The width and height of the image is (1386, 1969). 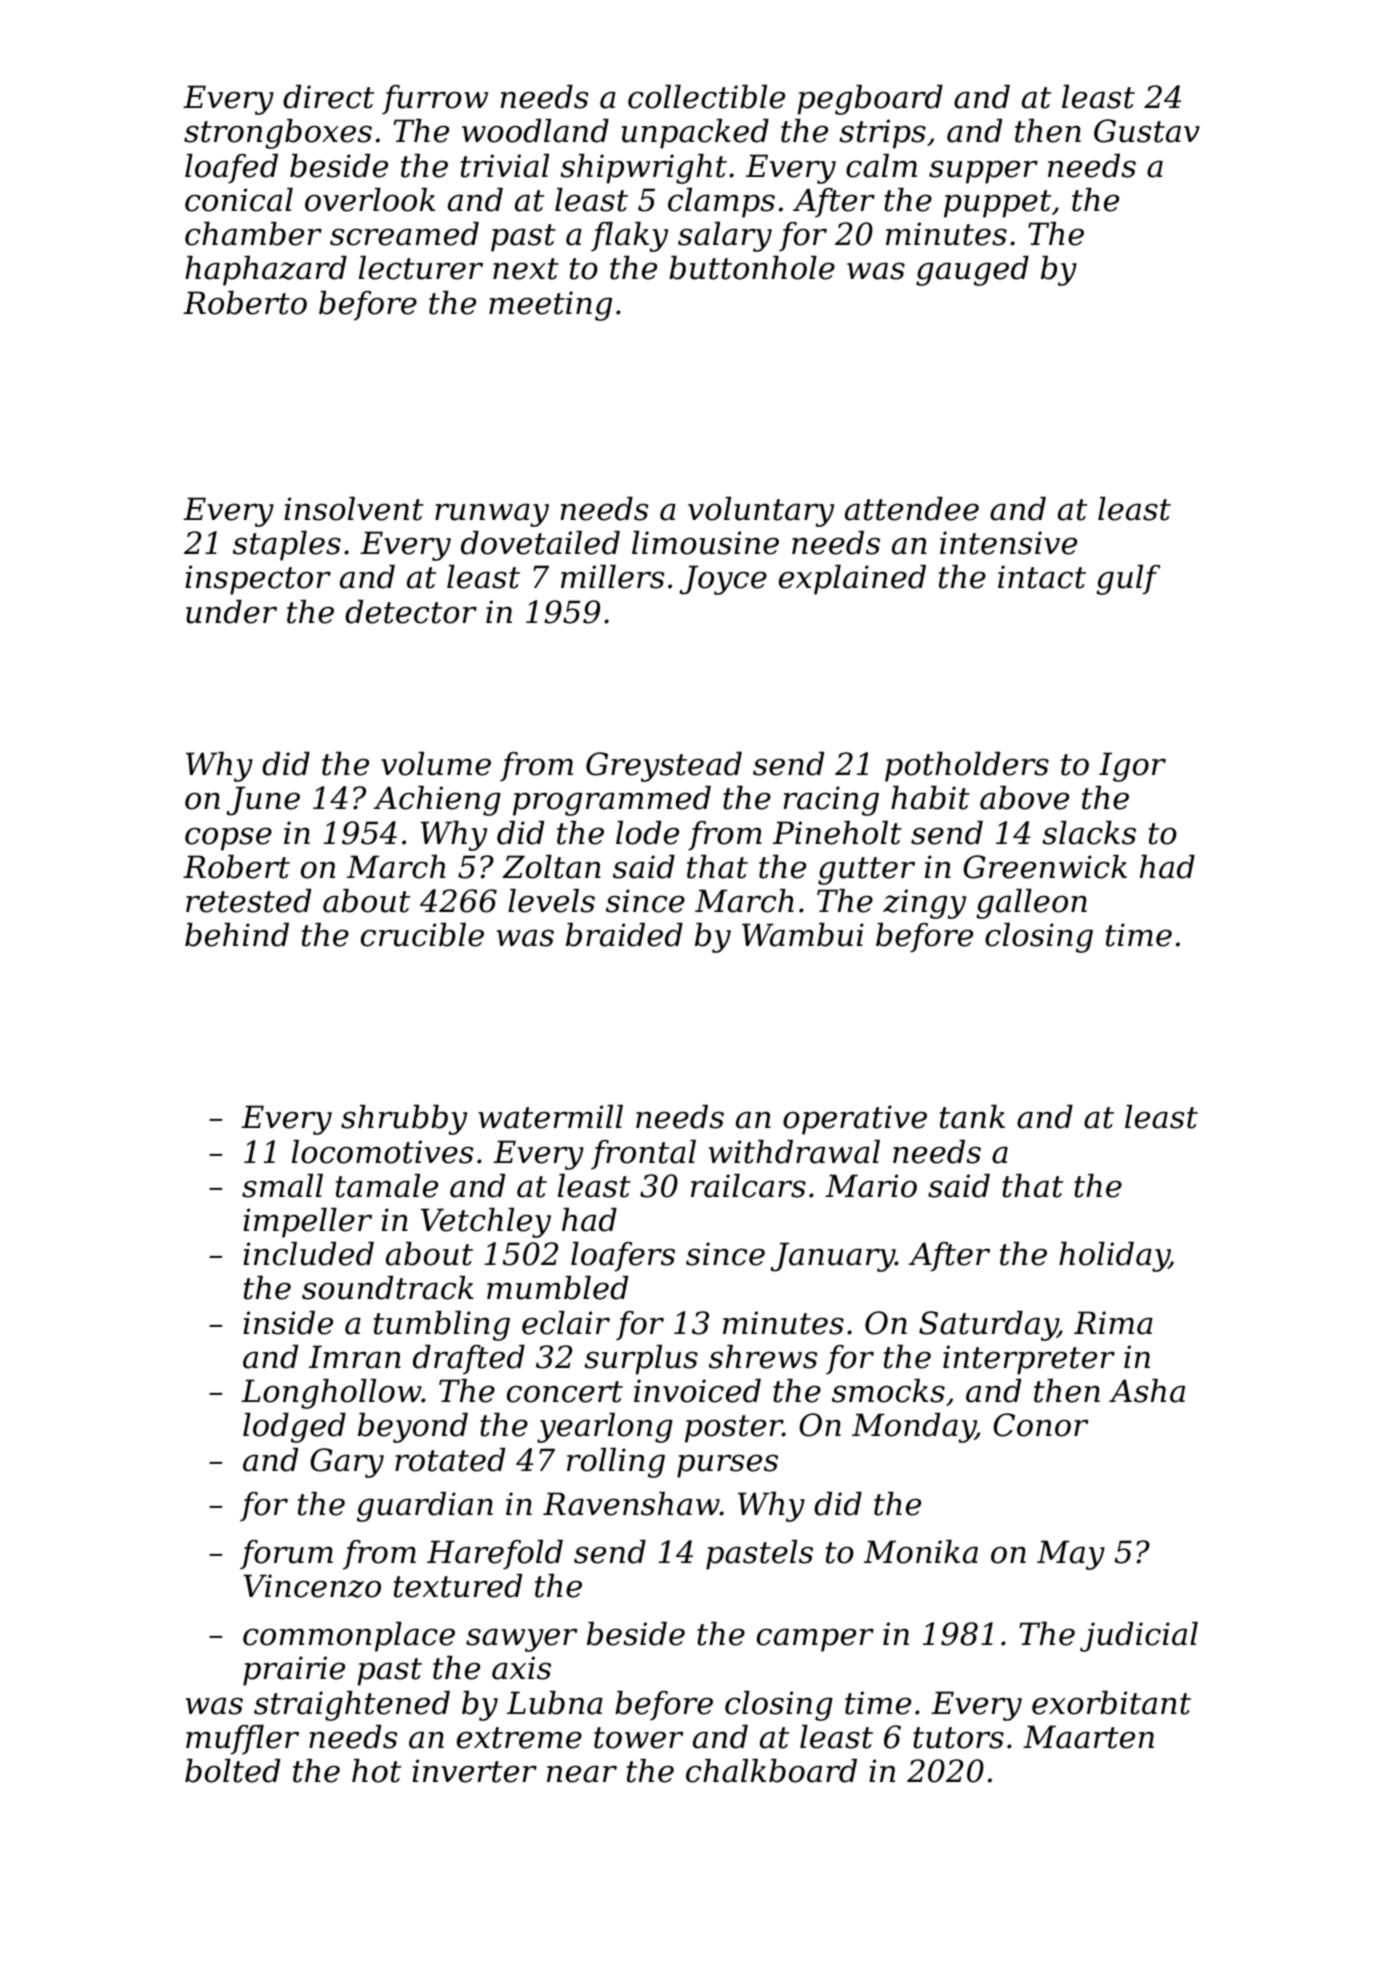 What do you see at coordinates (1147, 131) in the image?
I see `Gustav` at bounding box center [1147, 131].
